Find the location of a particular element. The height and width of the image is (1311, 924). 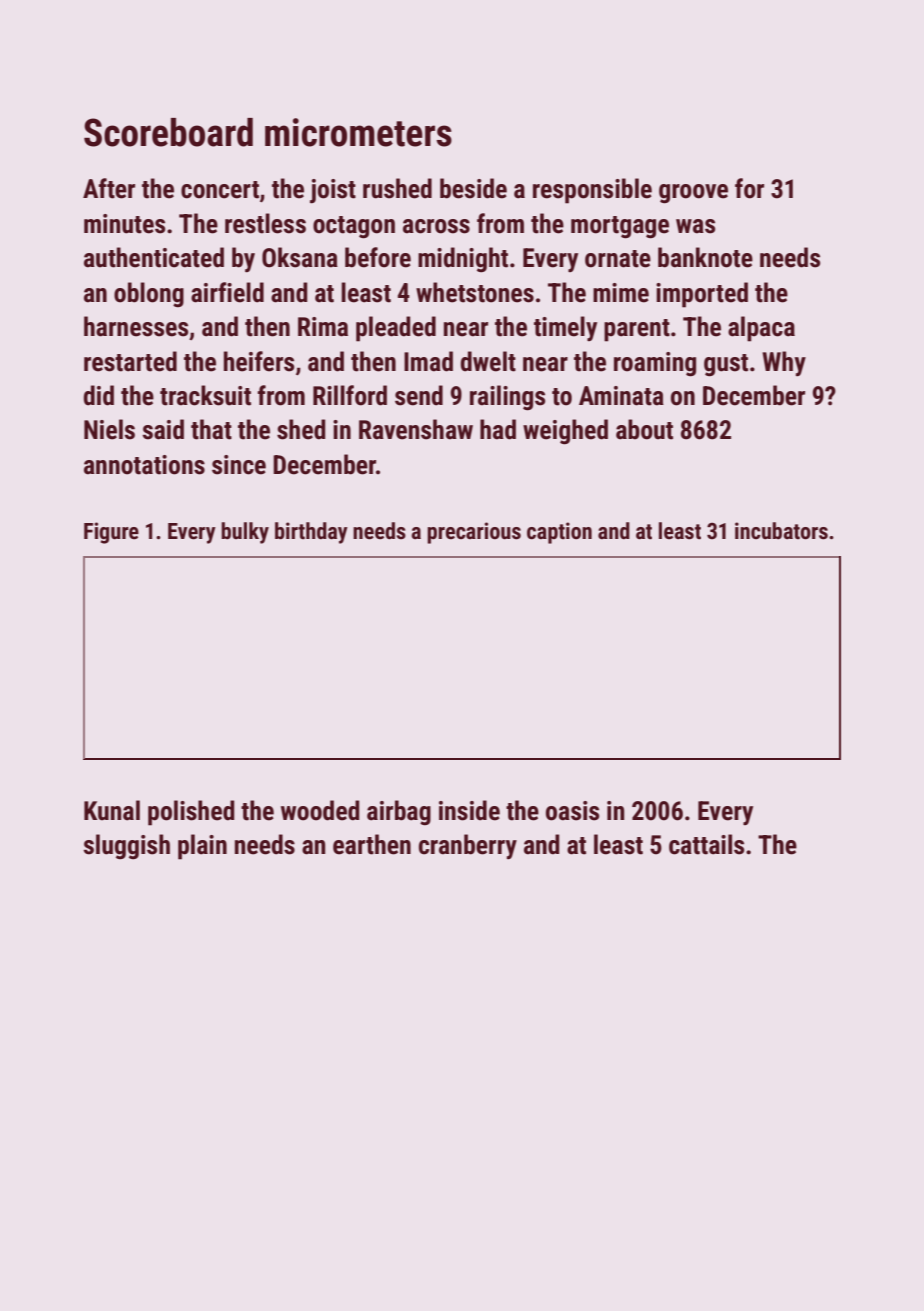

Ravenshaw is located at coordinates (416, 429).
